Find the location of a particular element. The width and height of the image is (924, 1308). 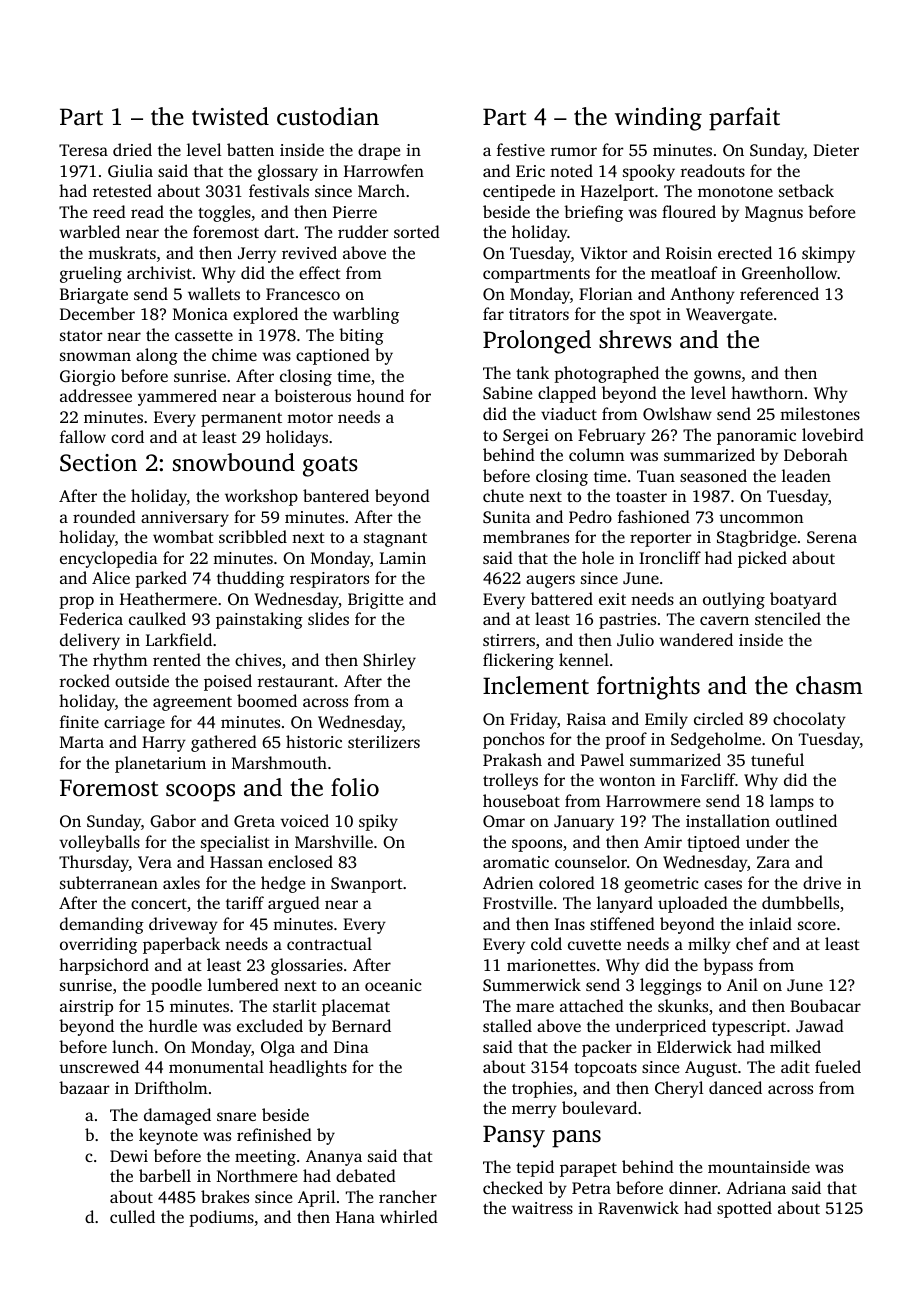

dried is located at coordinates (132, 149).
